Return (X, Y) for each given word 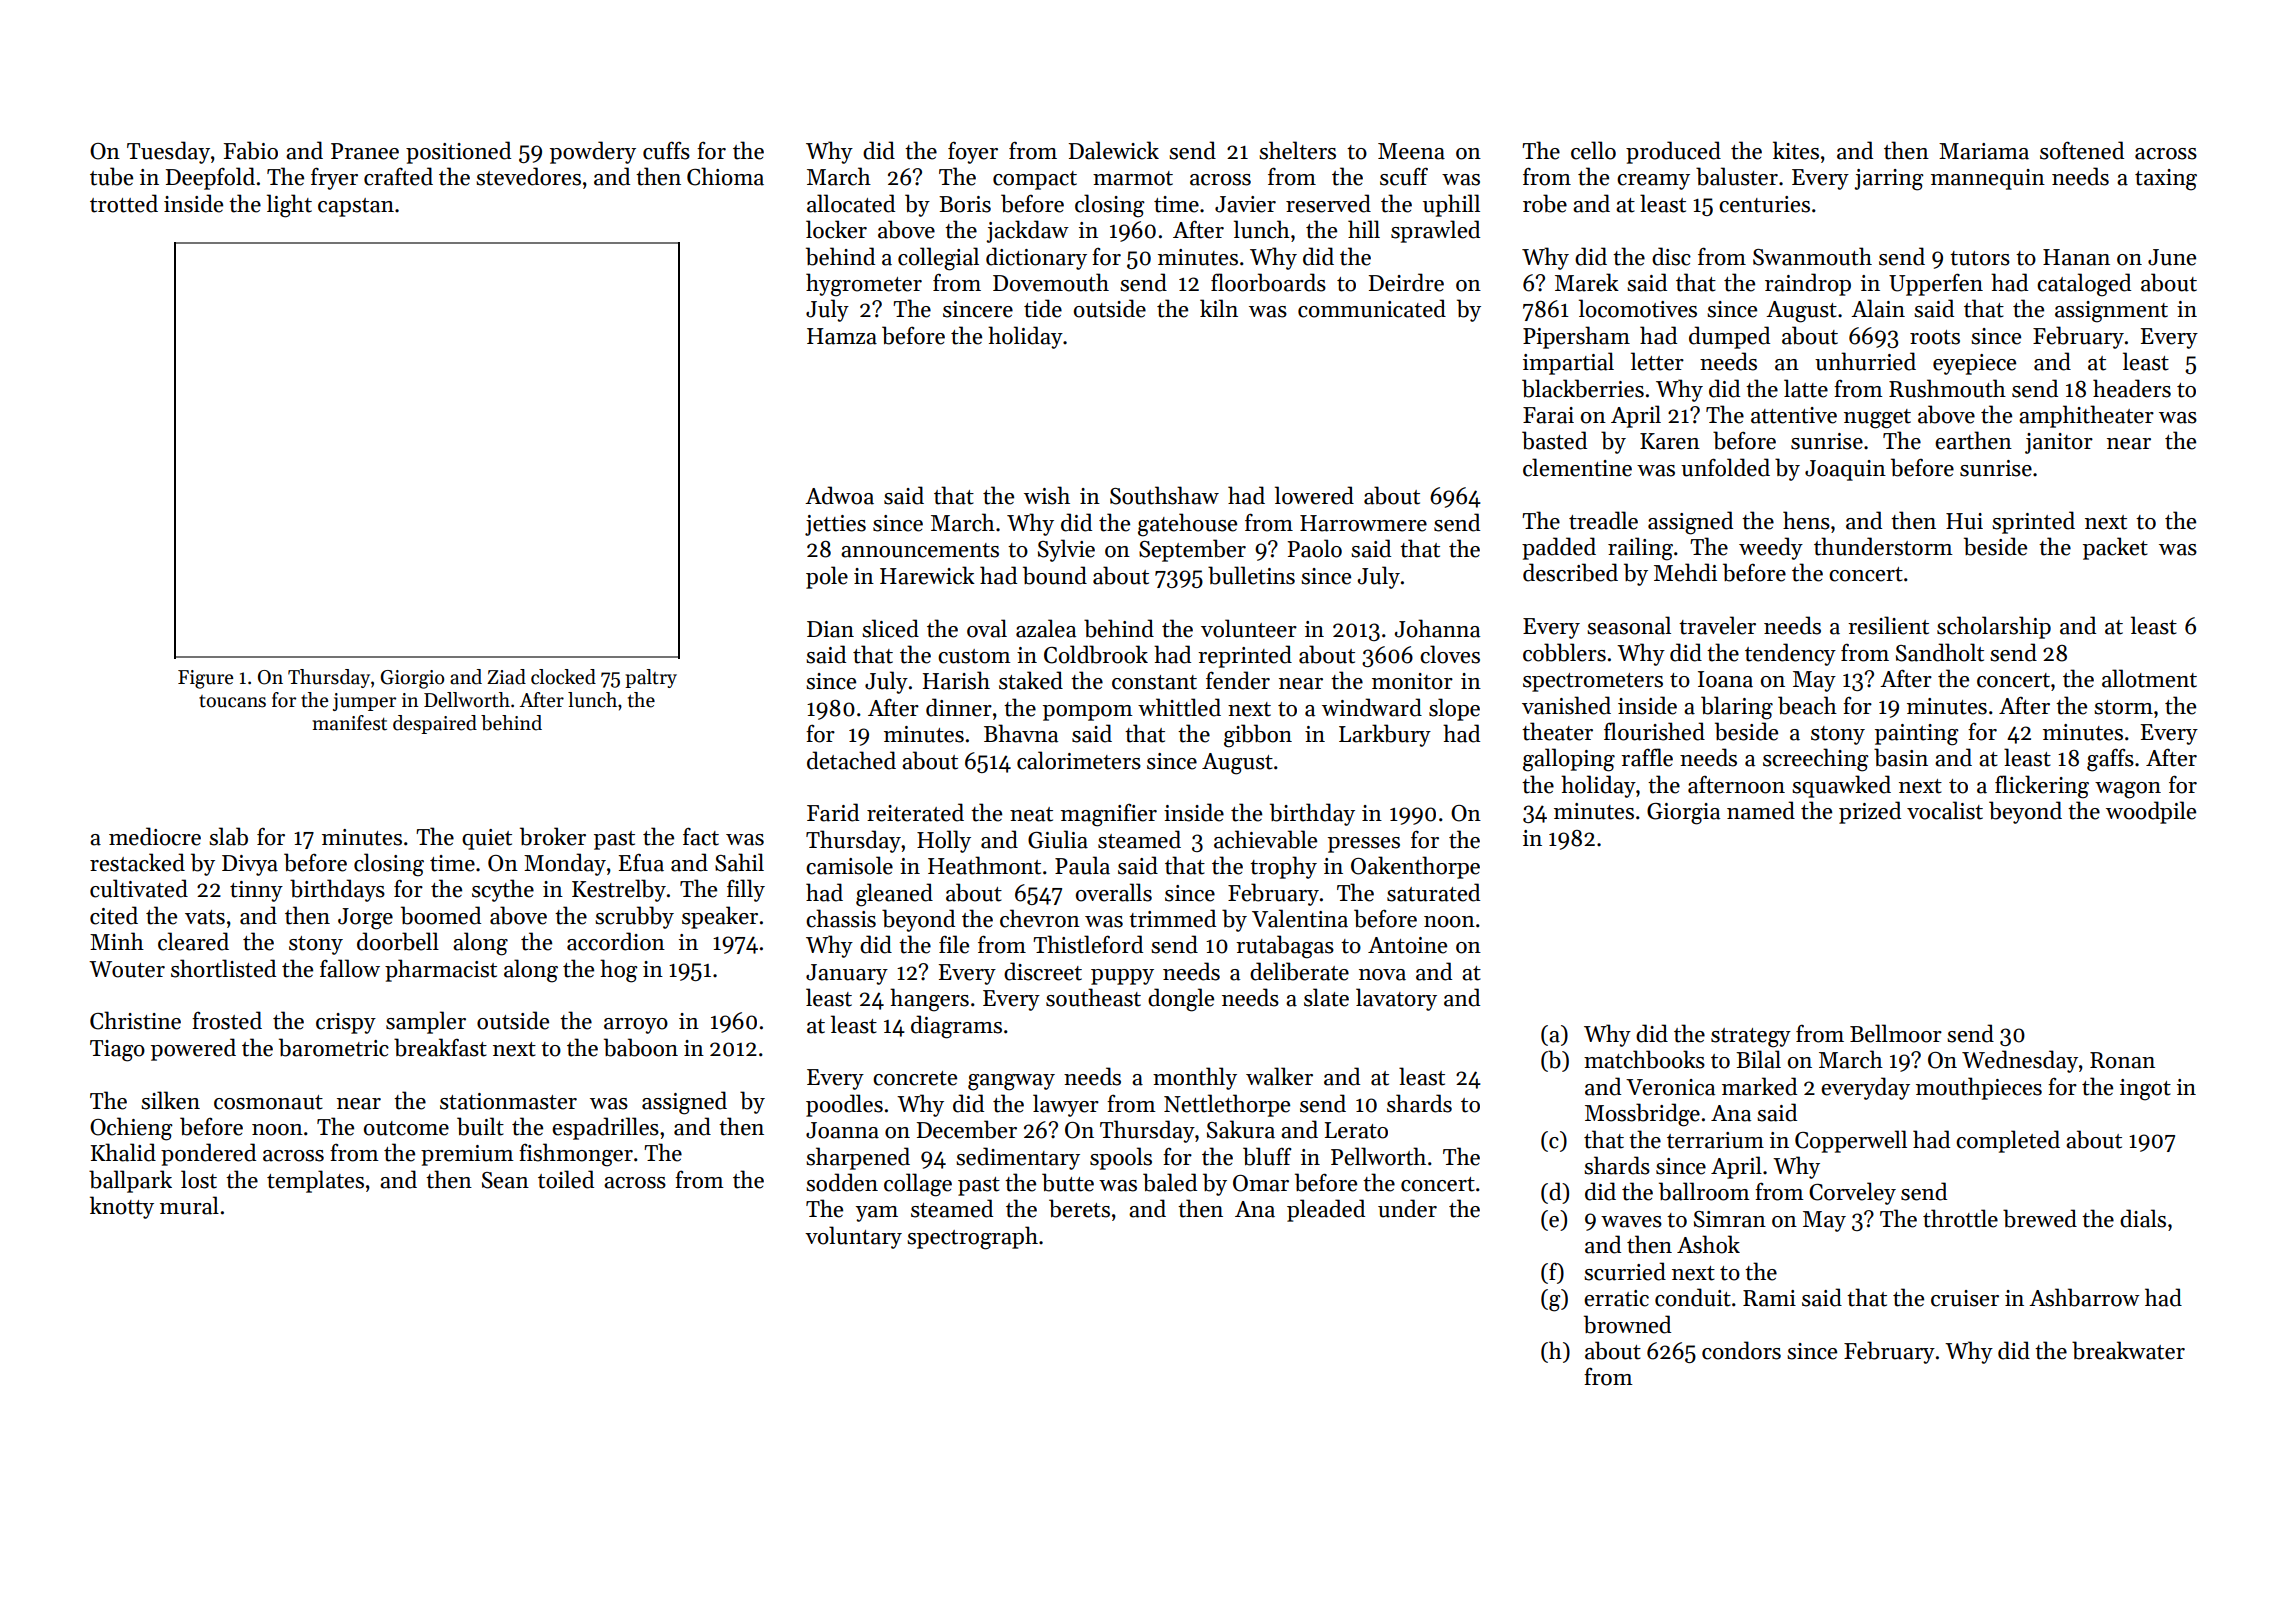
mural (189, 1205)
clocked (563, 677)
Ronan (2122, 1060)
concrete (915, 1078)
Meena (1411, 151)
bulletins (1251, 575)
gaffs (2110, 760)
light (289, 206)
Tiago (117, 1051)
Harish (956, 680)
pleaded (1326, 1210)
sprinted (2033, 522)
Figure (205, 679)
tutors (1980, 258)
